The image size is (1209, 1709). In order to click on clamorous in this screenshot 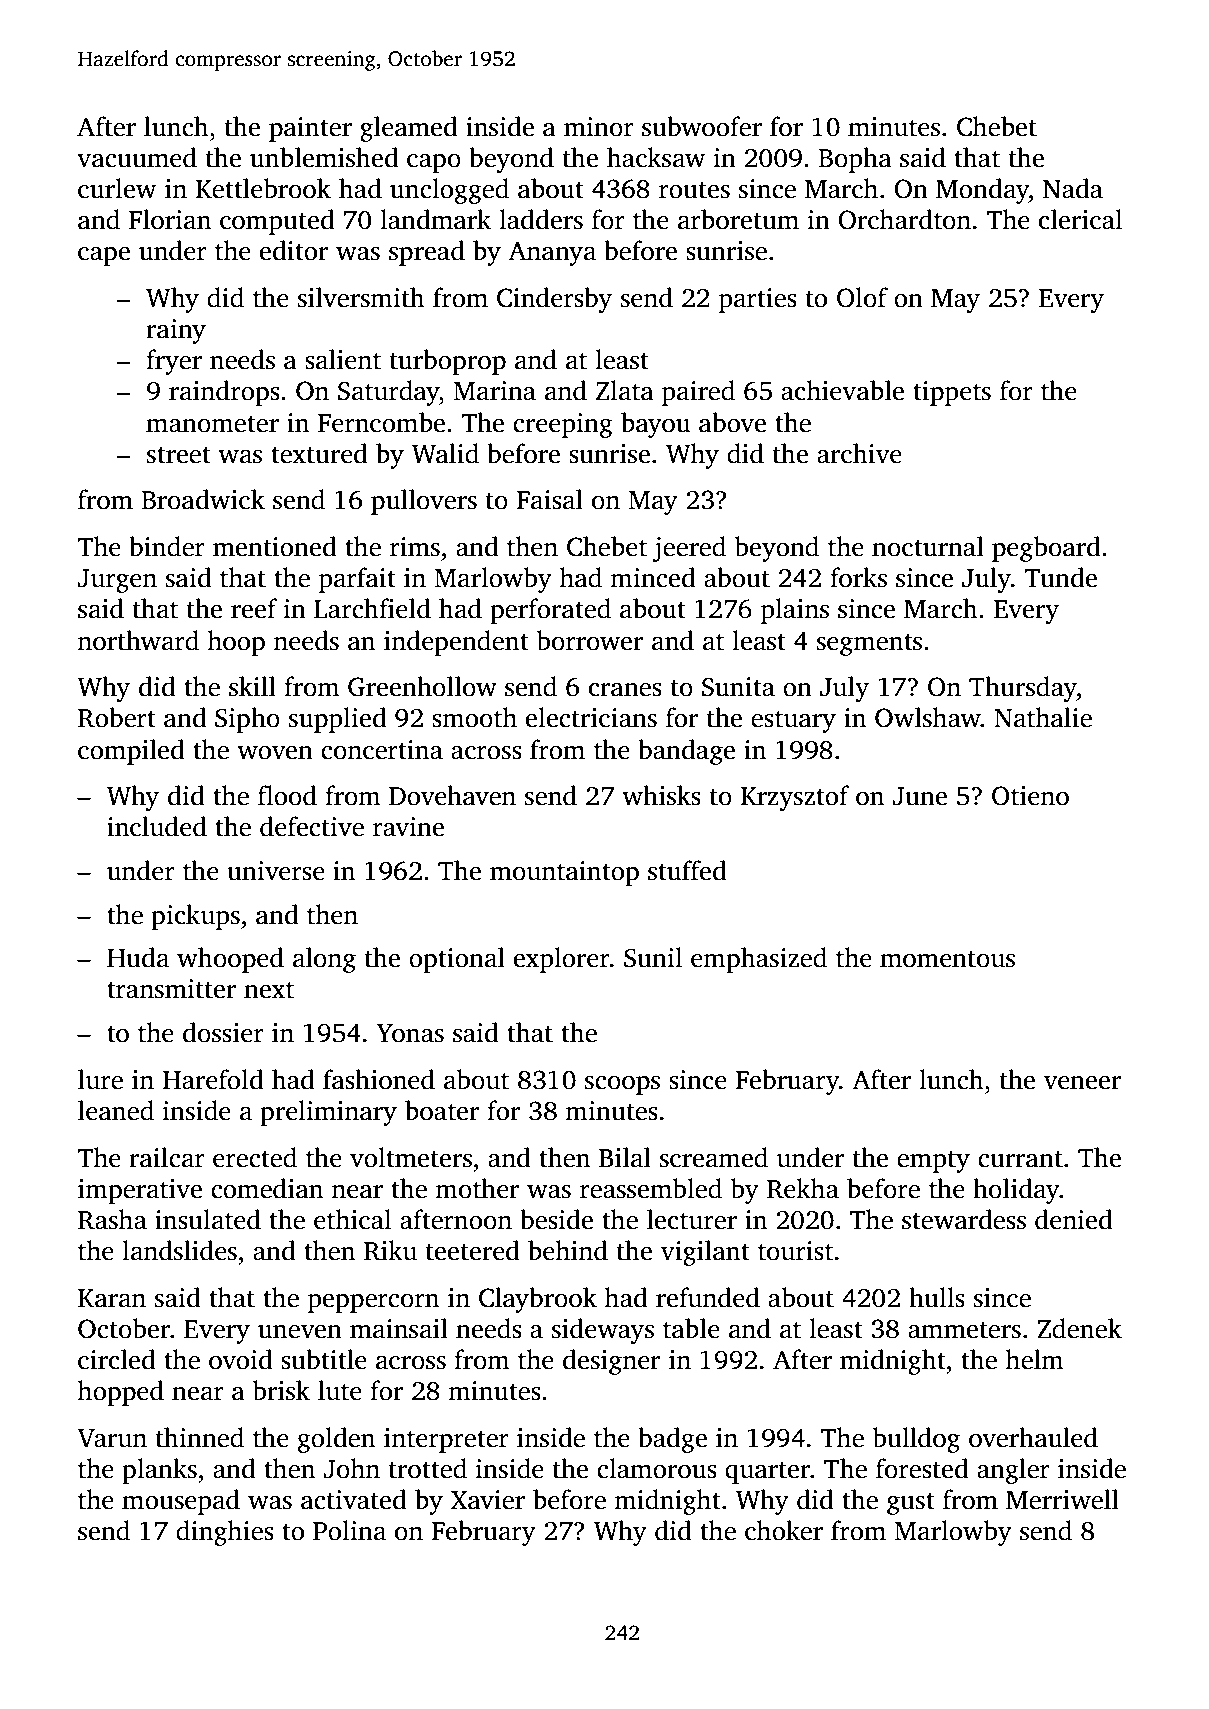, I will do `click(657, 1468)`.
